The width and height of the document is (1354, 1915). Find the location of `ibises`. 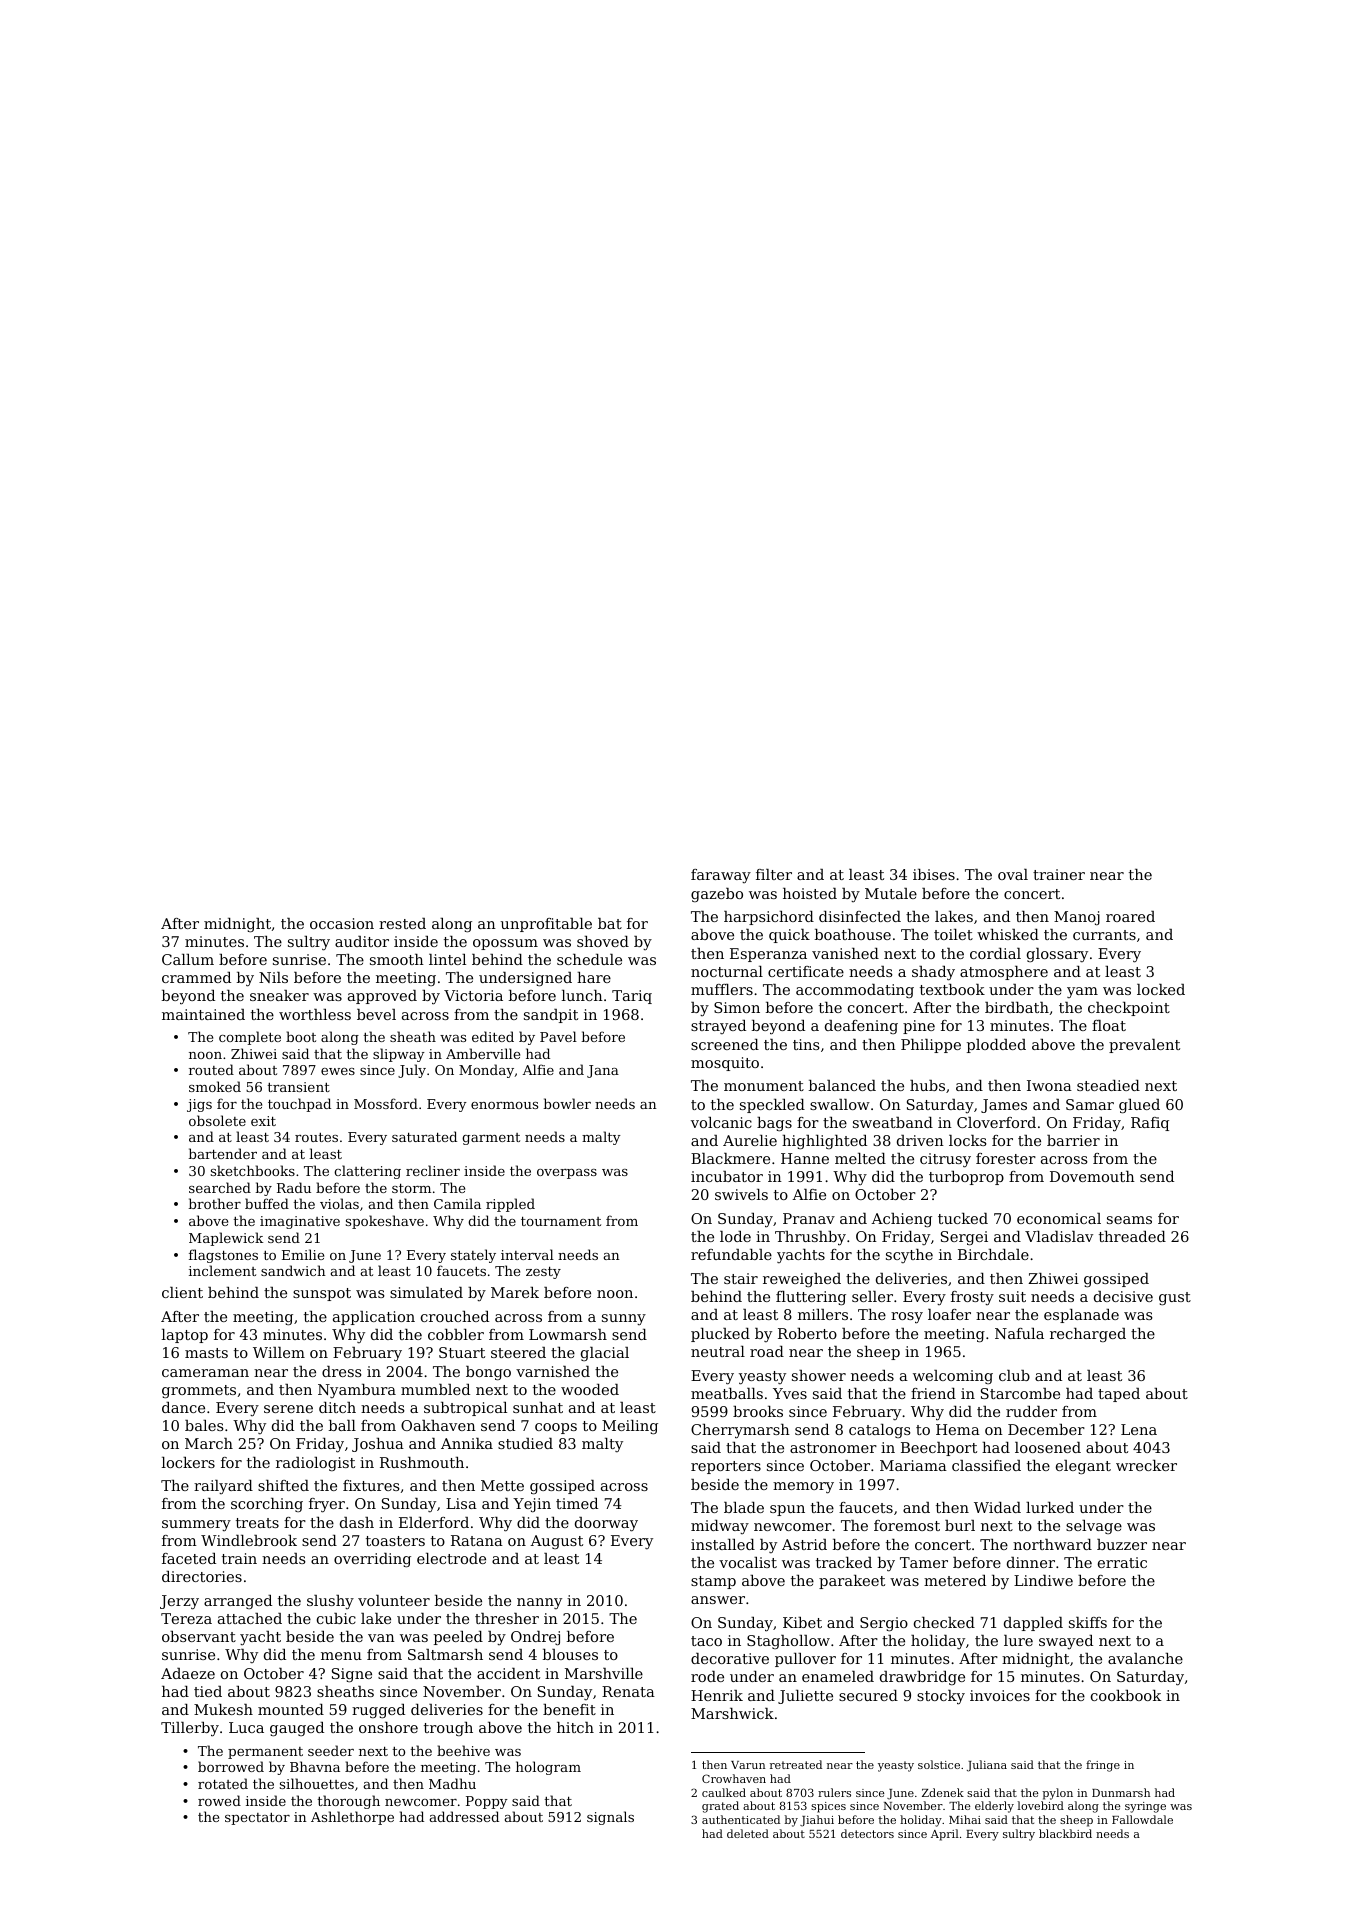

ibises is located at coordinates (934, 874).
